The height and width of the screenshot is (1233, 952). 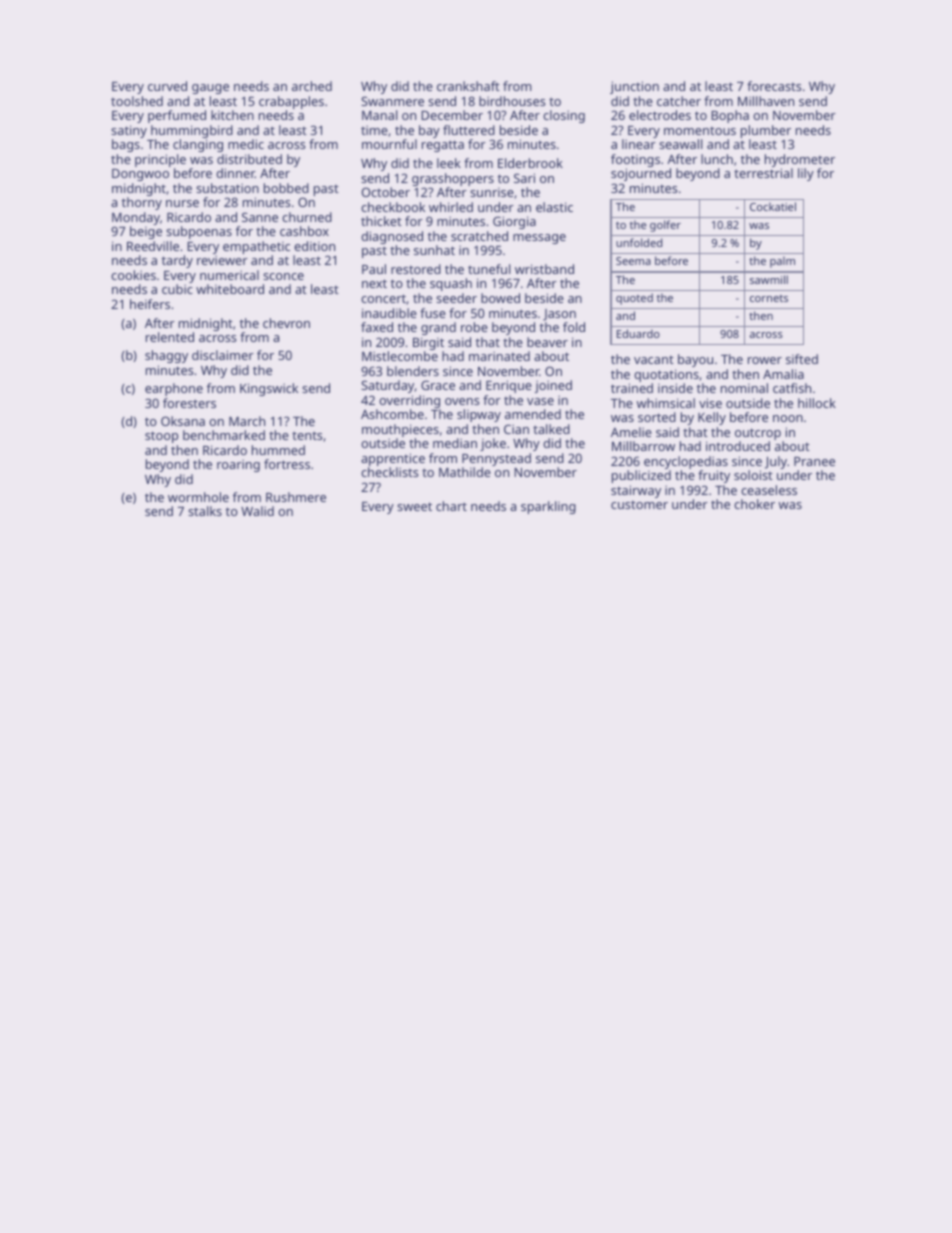 What do you see at coordinates (296, 497) in the screenshot?
I see `Rushmere` at bounding box center [296, 497].
